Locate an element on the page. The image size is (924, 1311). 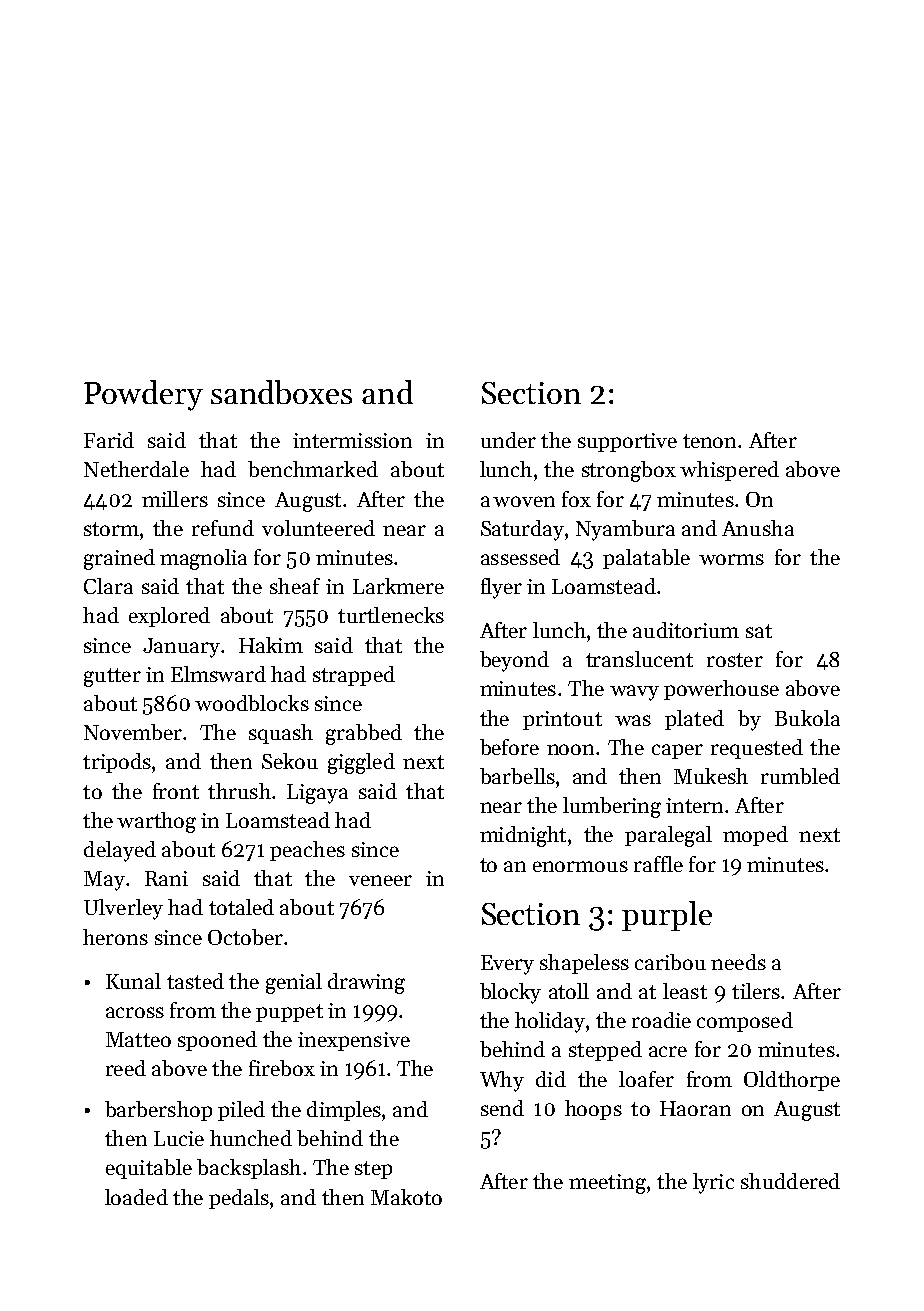
intermission is located at coordinates (352, 440).
